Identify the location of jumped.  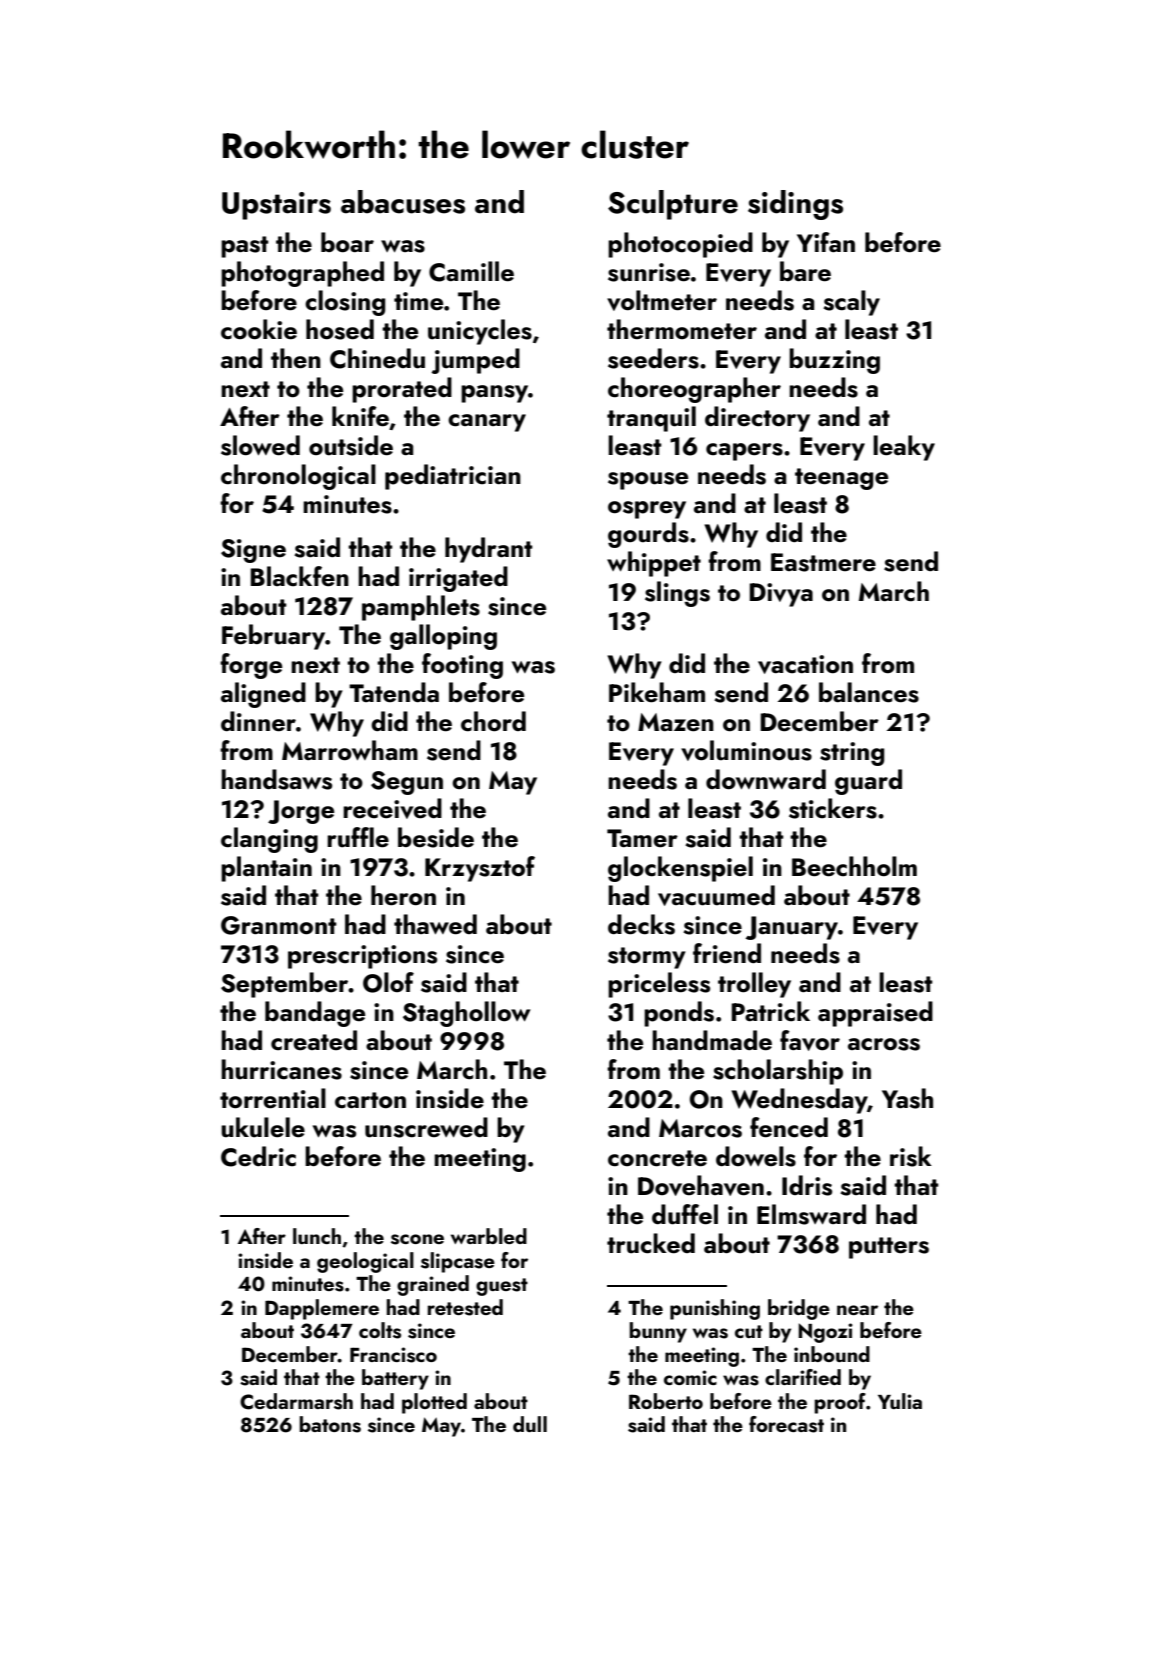
(475, 361).
